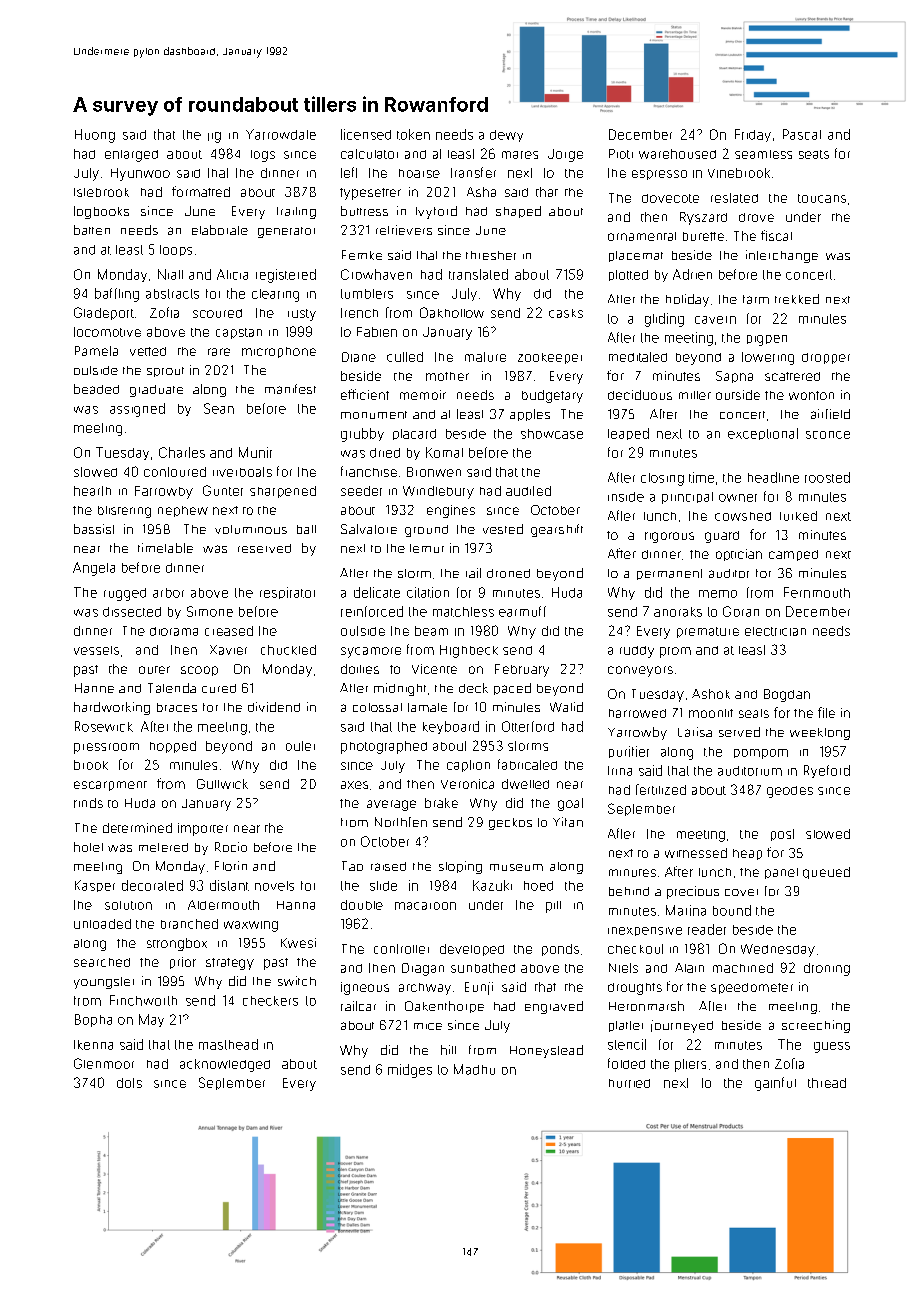 The width and height of the page is (924, 1308). What do you see at coordinates (506, 136) in the page?
I see `dewy` at bounding box center [506, 136].
